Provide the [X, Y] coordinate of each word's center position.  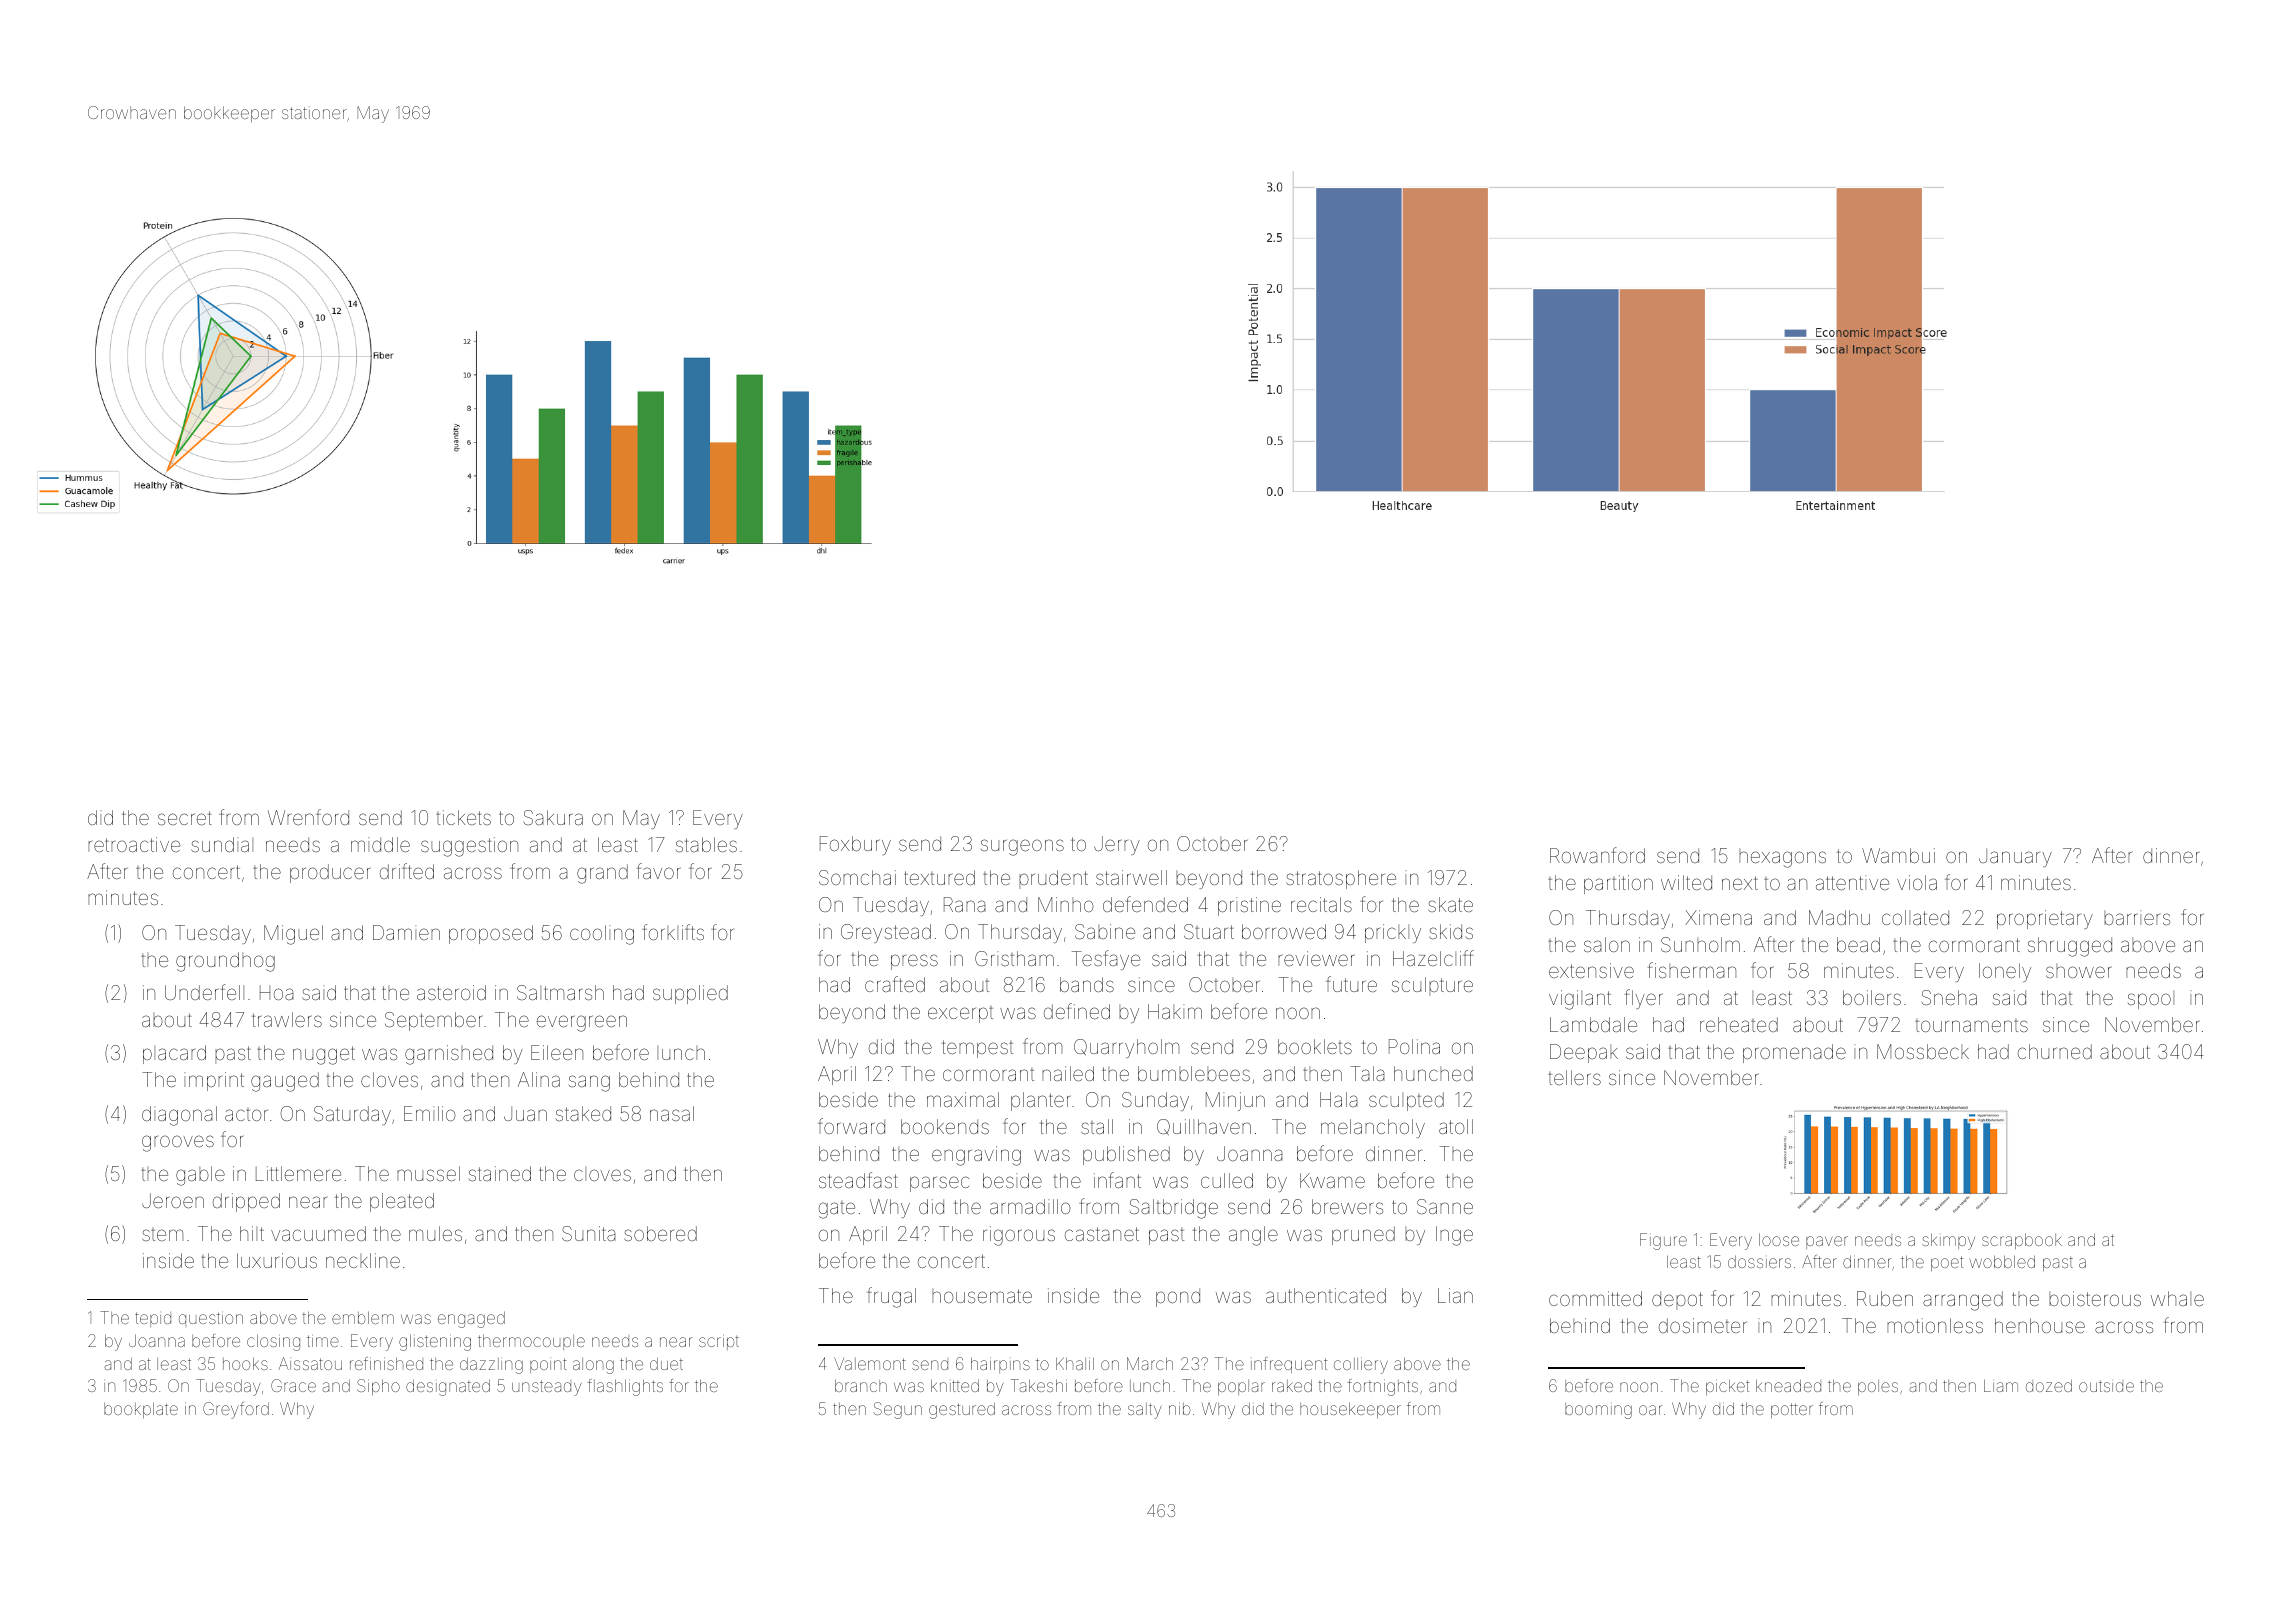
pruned [1363, 1235]
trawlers [287, 1019]
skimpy [1948, 1241]
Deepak [1584, 1053]
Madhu [1839, 917]
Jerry [1117, 845]
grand [602, 874]
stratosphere [1341, 879]
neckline [363, 1260]
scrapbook [2022, 1241]
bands [1087, 984]
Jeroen [173, 1200]
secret [185, 818]
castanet [1102, 1234]
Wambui [1898, 855]
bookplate [141, 1410]
